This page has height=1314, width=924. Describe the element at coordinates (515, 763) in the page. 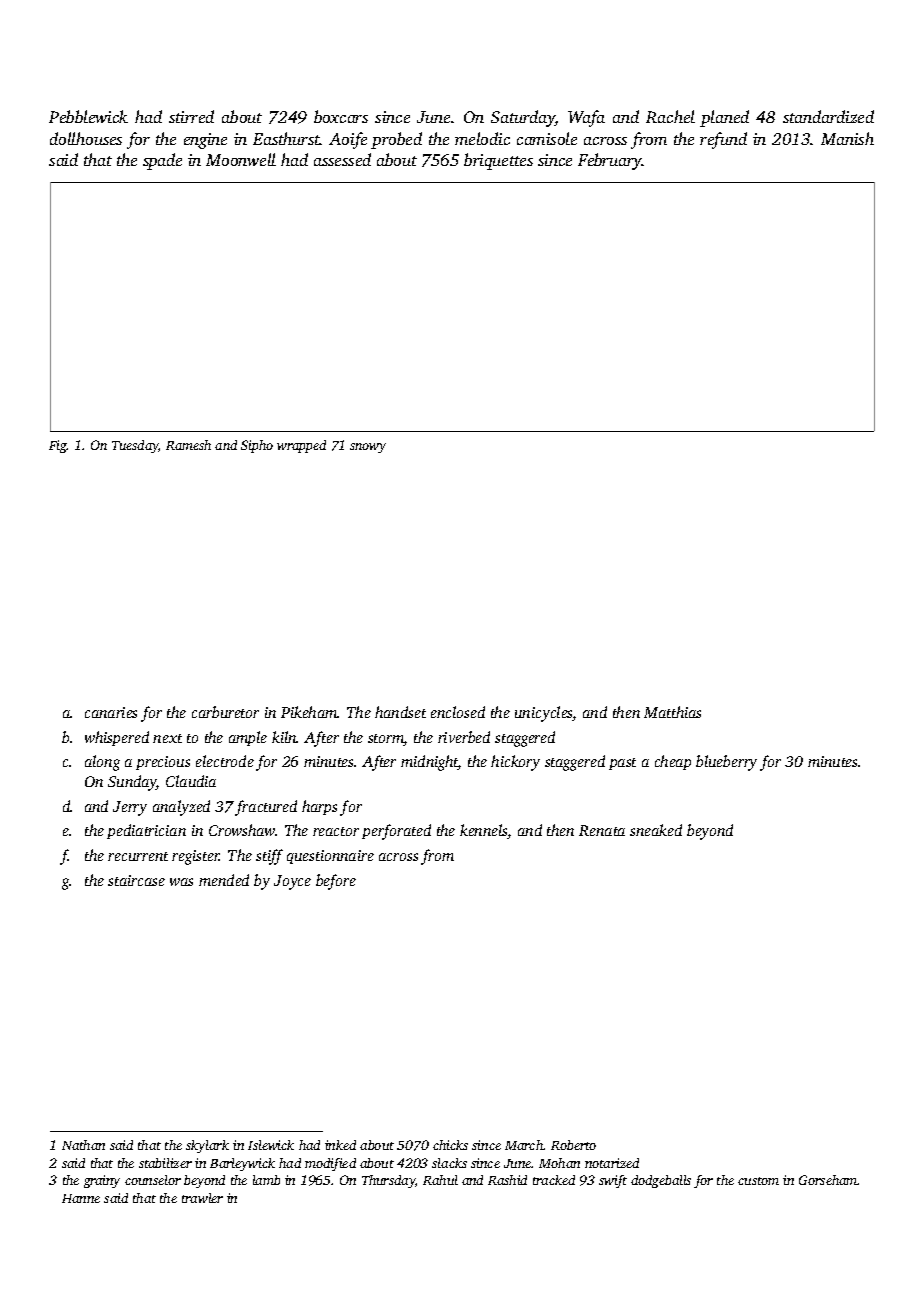

I see `hickory` at that location.
